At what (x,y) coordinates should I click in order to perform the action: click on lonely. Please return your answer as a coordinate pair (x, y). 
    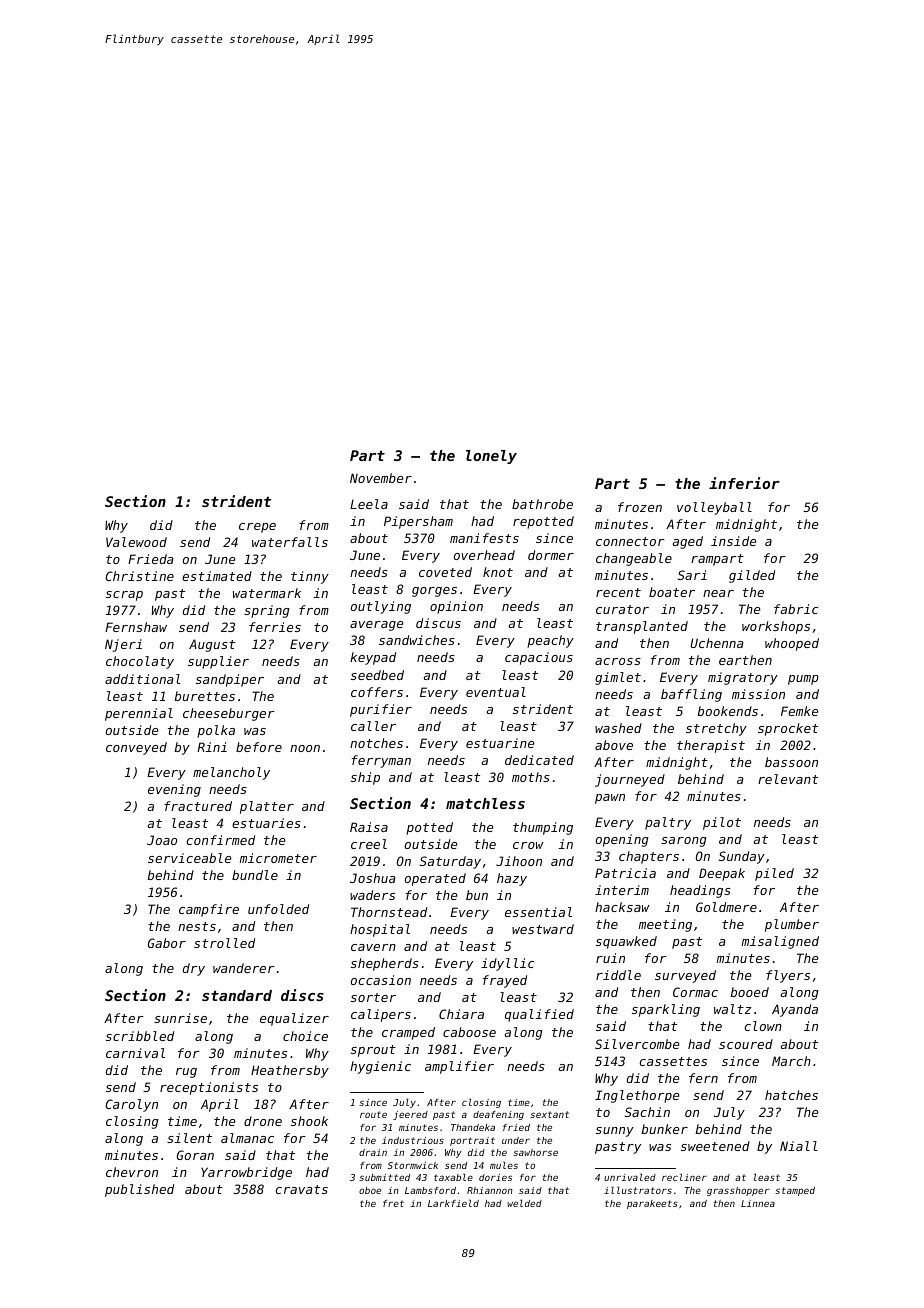
    Looking at the image, I should click on (491, 457).
